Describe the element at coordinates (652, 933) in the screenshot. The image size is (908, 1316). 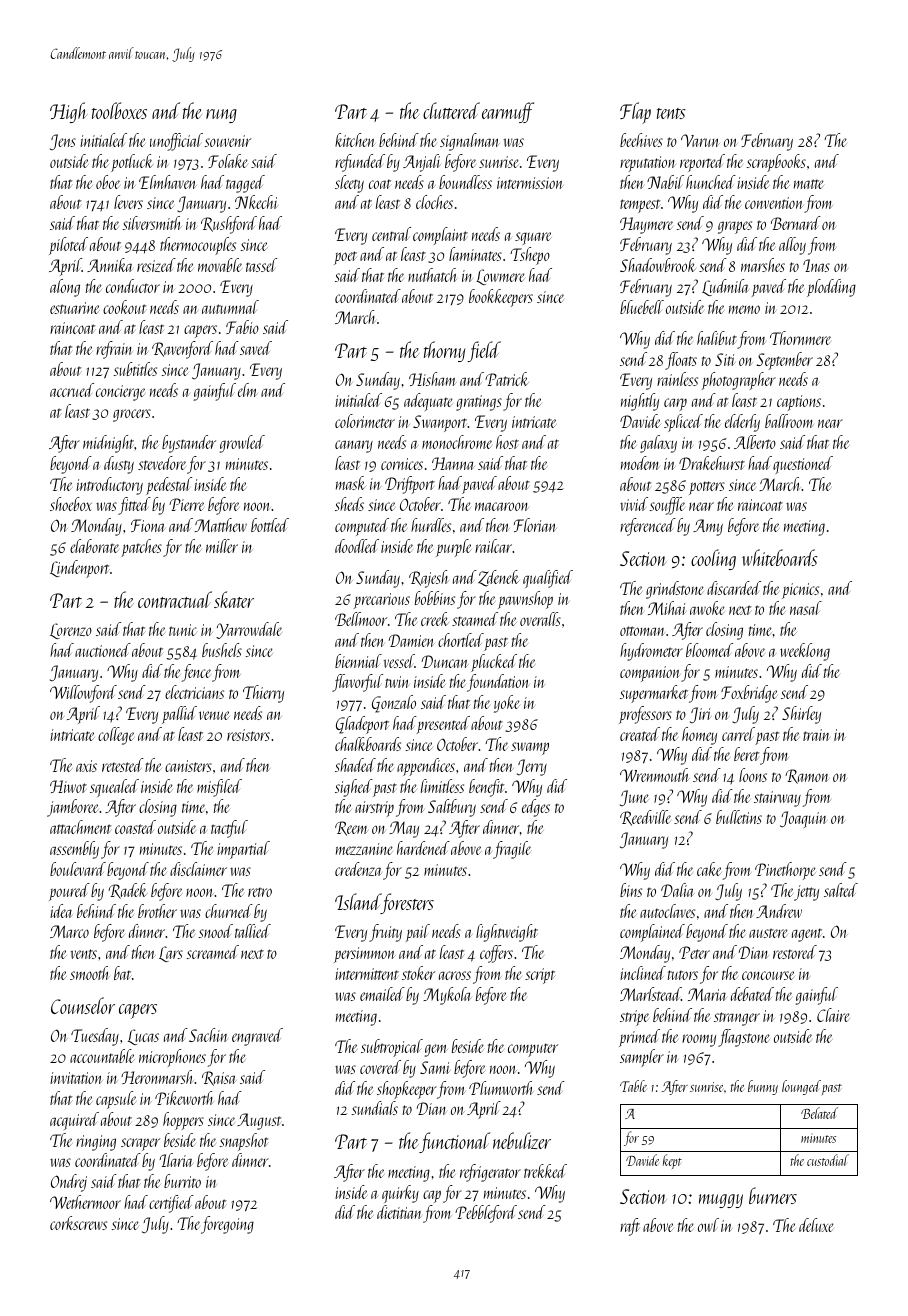
I see `complained` at that location.
